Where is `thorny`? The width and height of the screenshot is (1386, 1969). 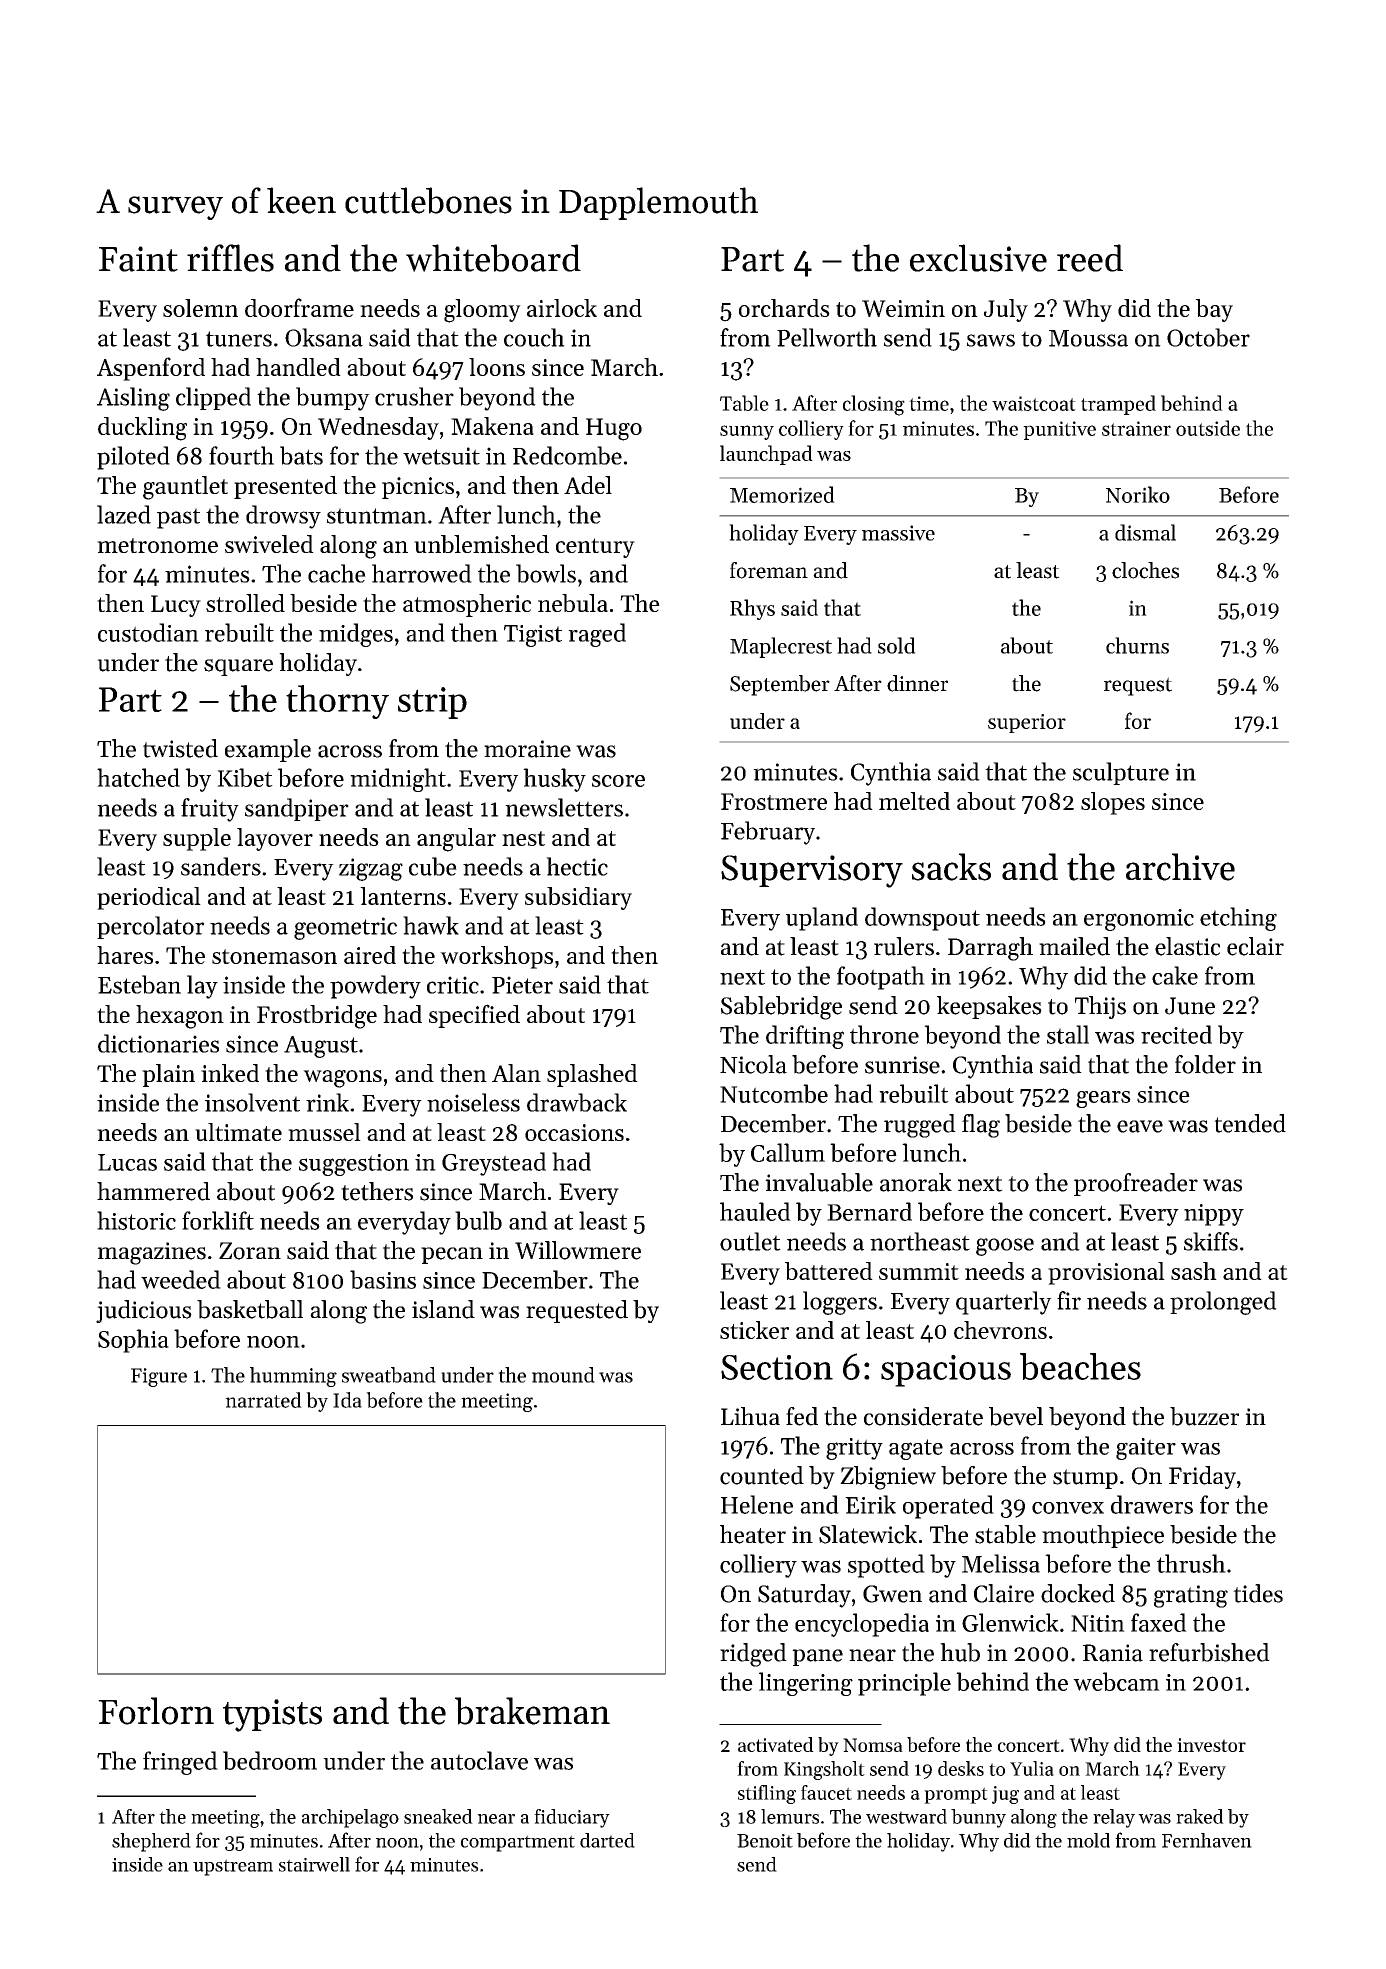 thorny is located at coordinates (337, 702).
